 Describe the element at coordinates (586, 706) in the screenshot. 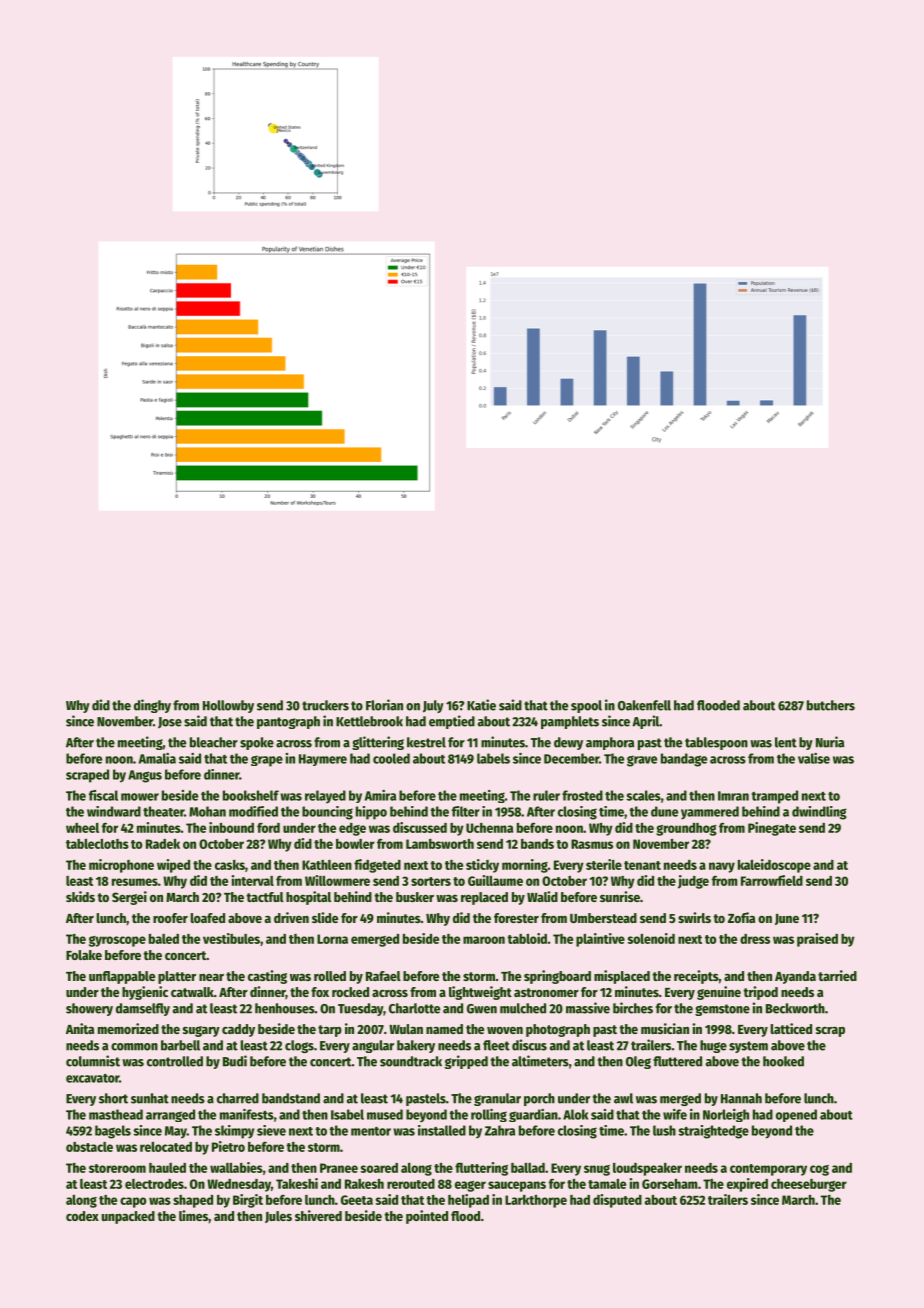

I see `spool` at that location.
